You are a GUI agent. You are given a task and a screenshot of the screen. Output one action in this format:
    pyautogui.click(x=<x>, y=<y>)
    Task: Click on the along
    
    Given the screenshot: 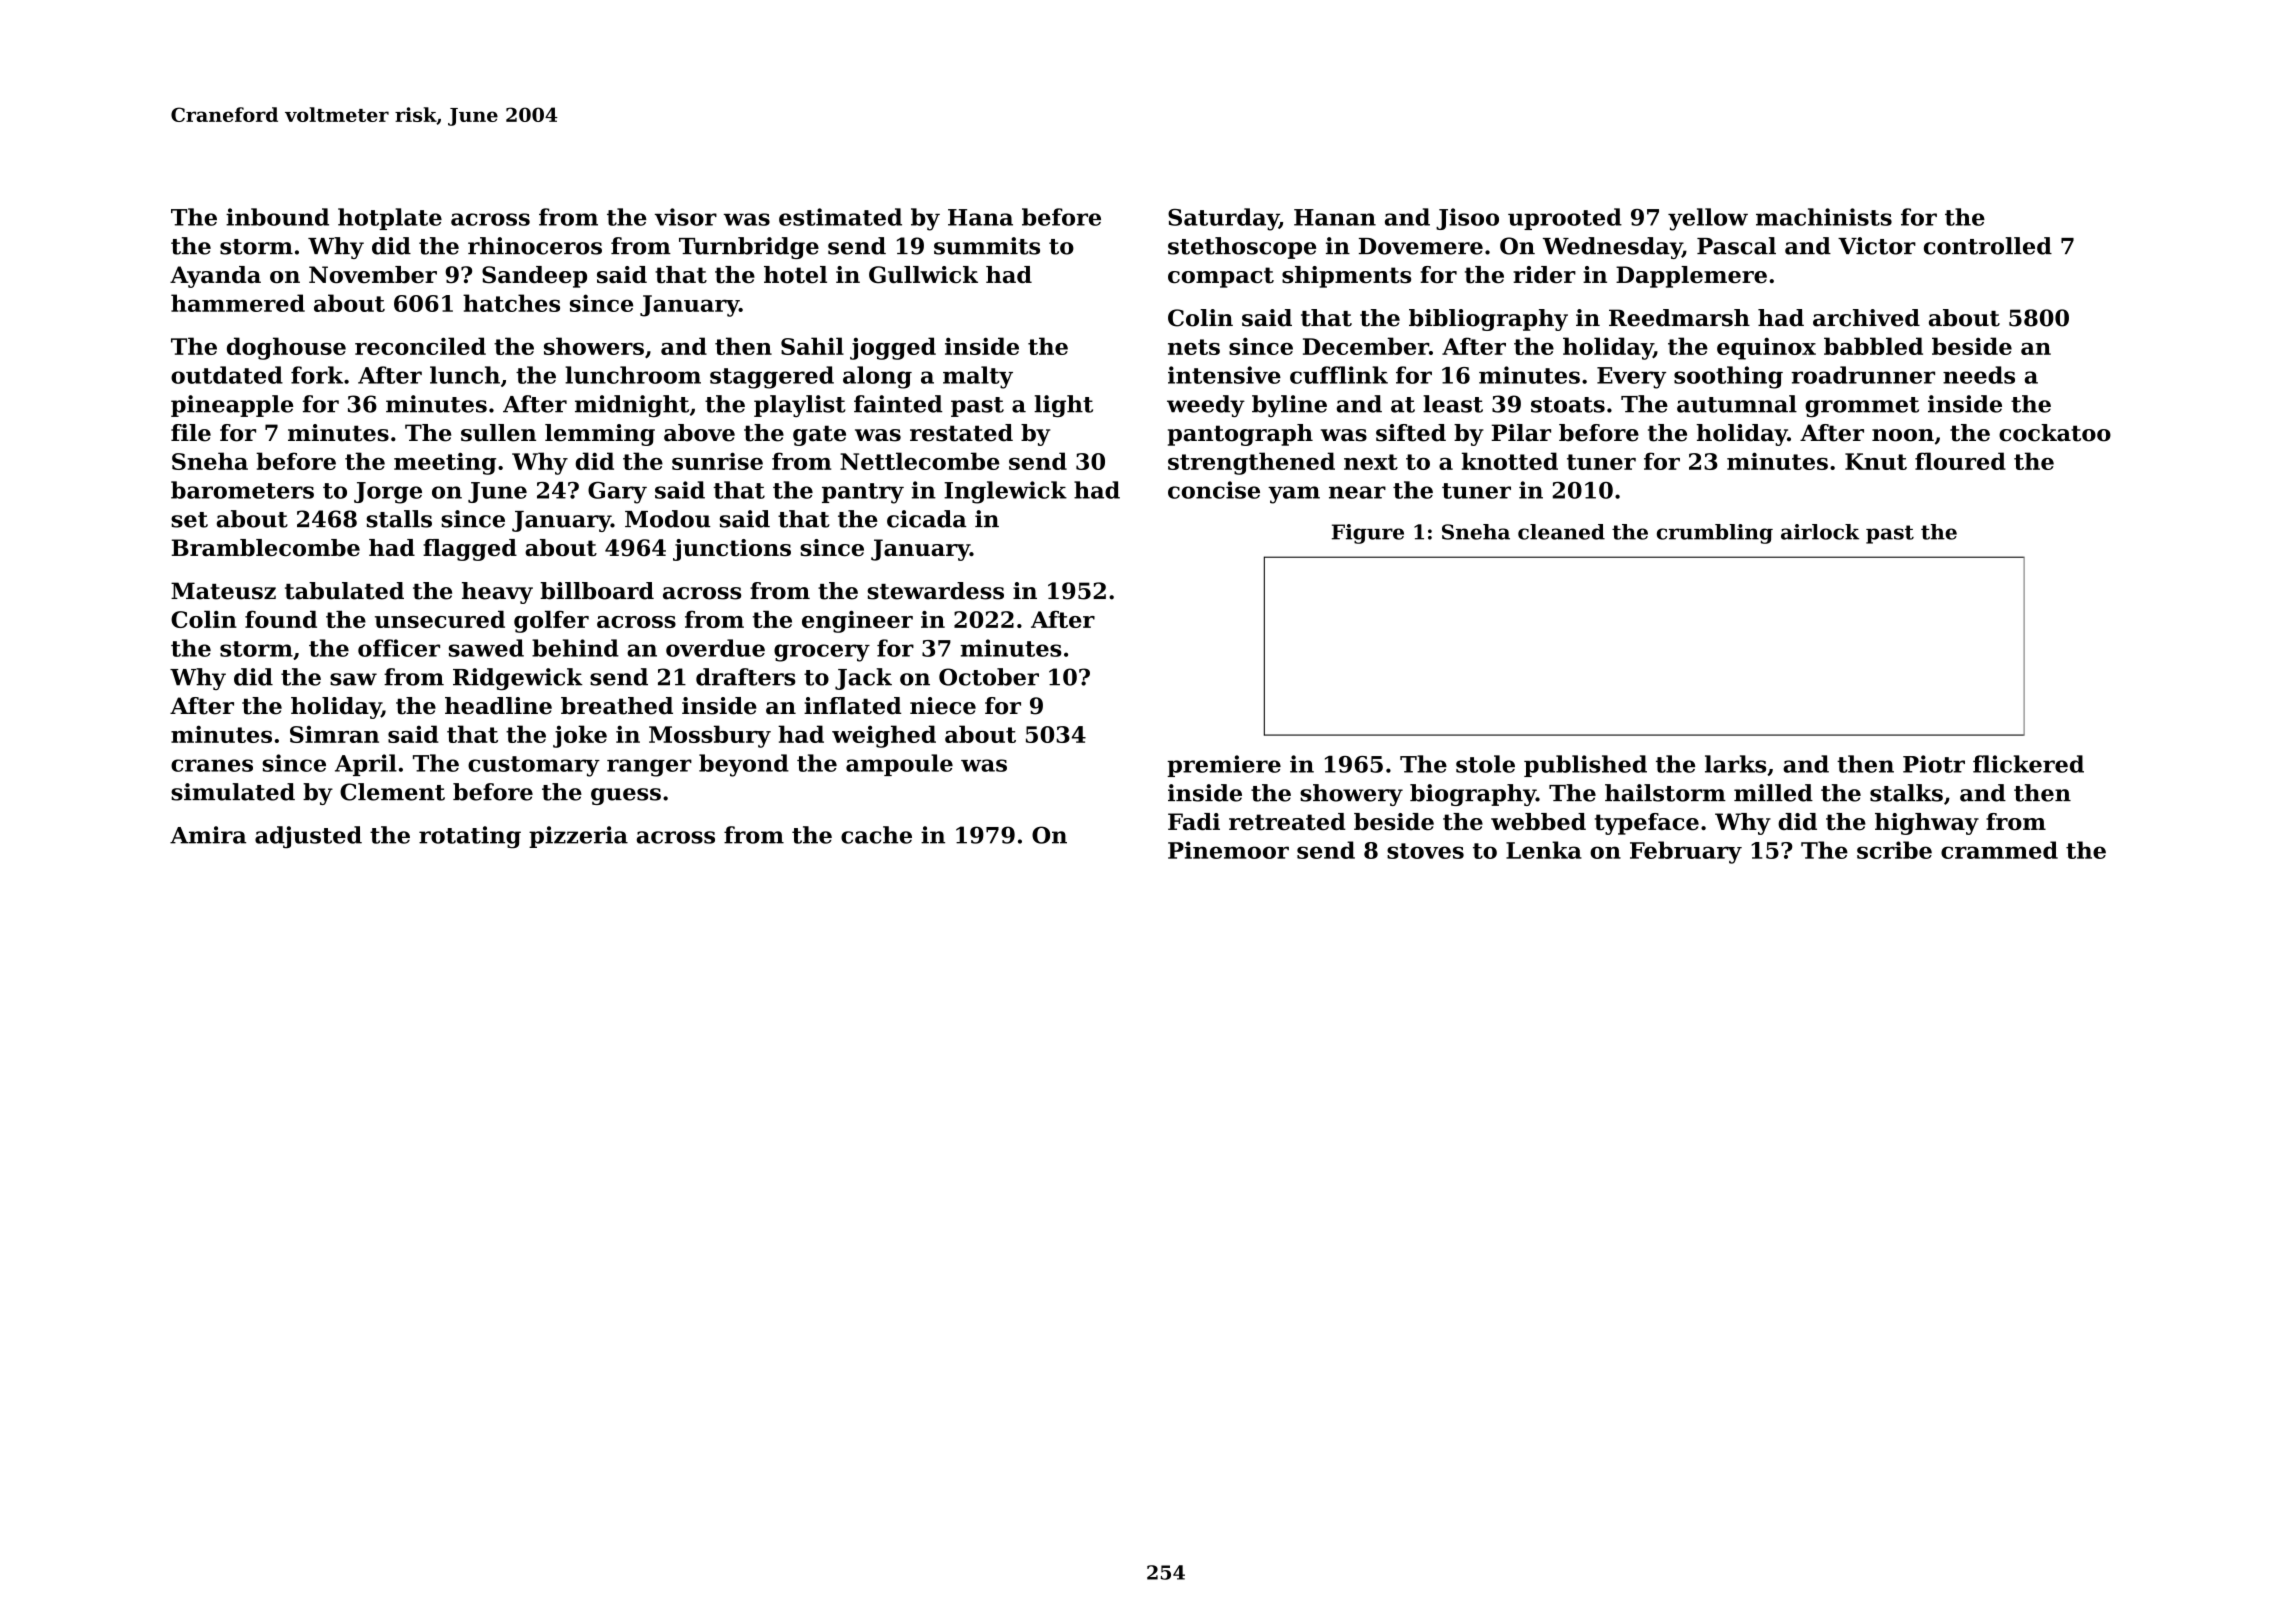 What is the action you would take?
    pyautogui.click(x=877, y=377)
